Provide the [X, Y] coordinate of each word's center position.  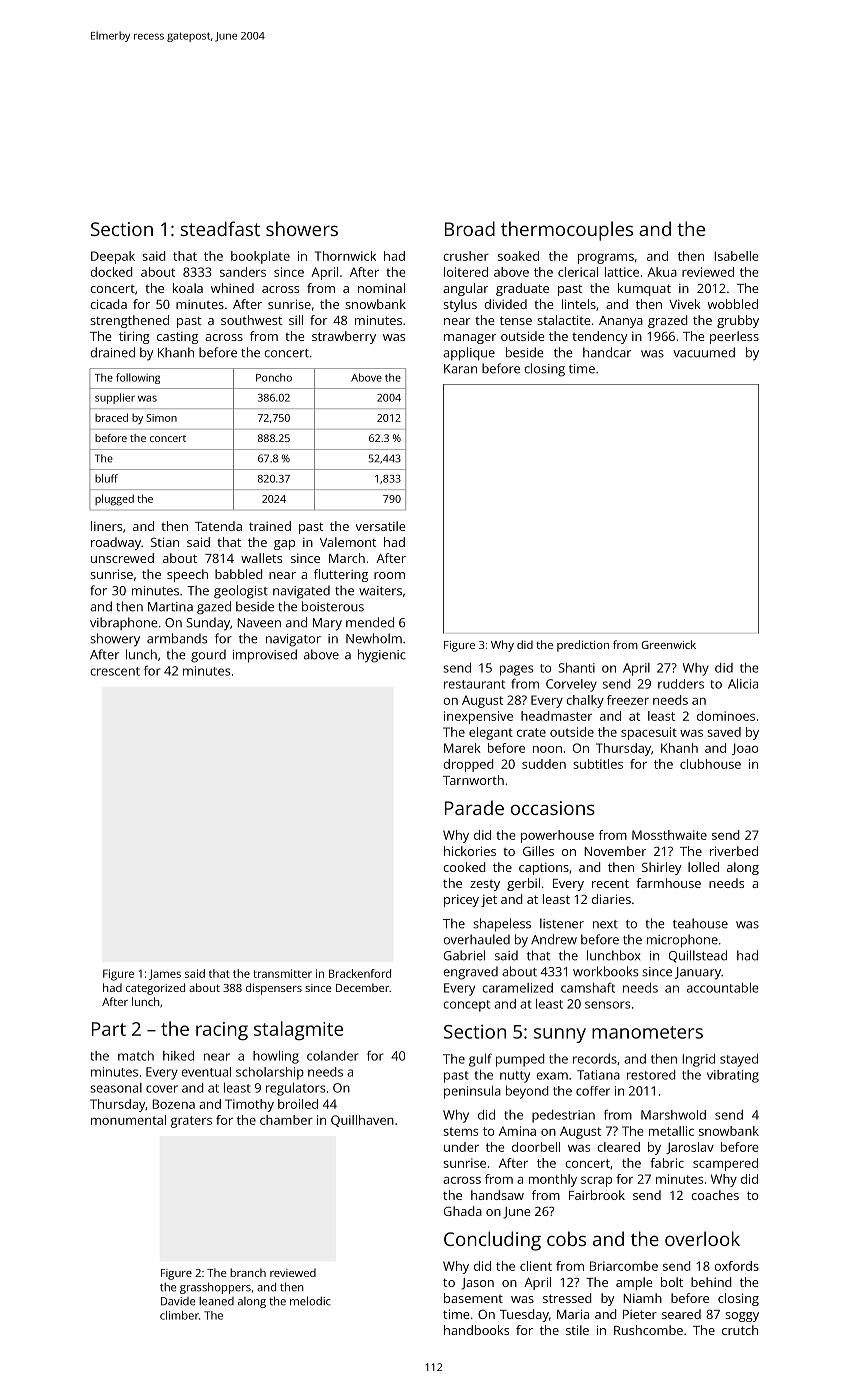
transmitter [282, 973]
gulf [480, 1060]
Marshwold [673, 1115]
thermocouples [567, 231]
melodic [310, 1301]
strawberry [344, 337]
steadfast [220, 228]
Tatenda [218, 526]
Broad [470, 228]
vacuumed [704, 352]
